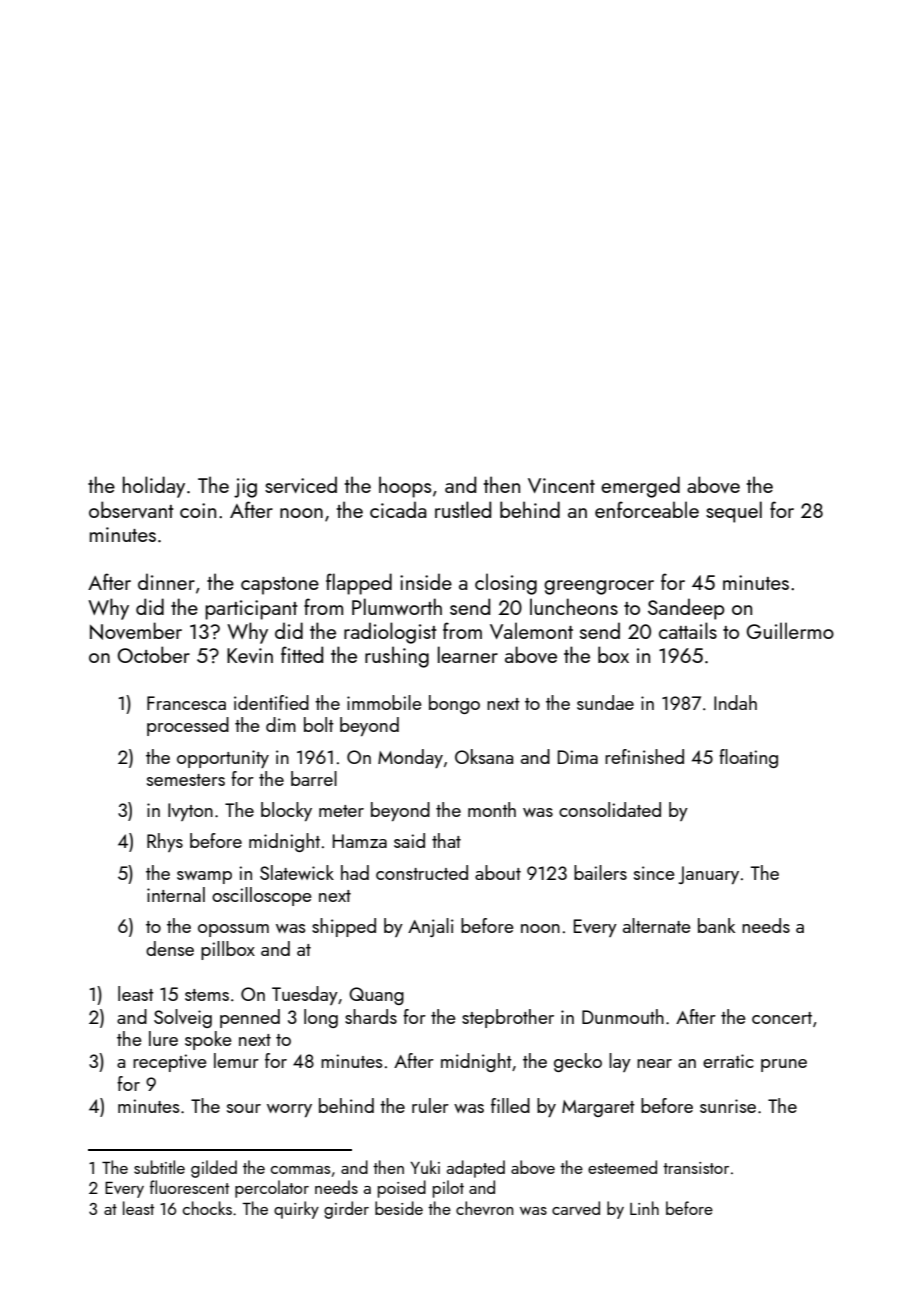 The image size is (924, 1311). What do you see at coordinates (399, 1208) in the screenshot?
I see `beside` at bounding box center [399, 1208].
